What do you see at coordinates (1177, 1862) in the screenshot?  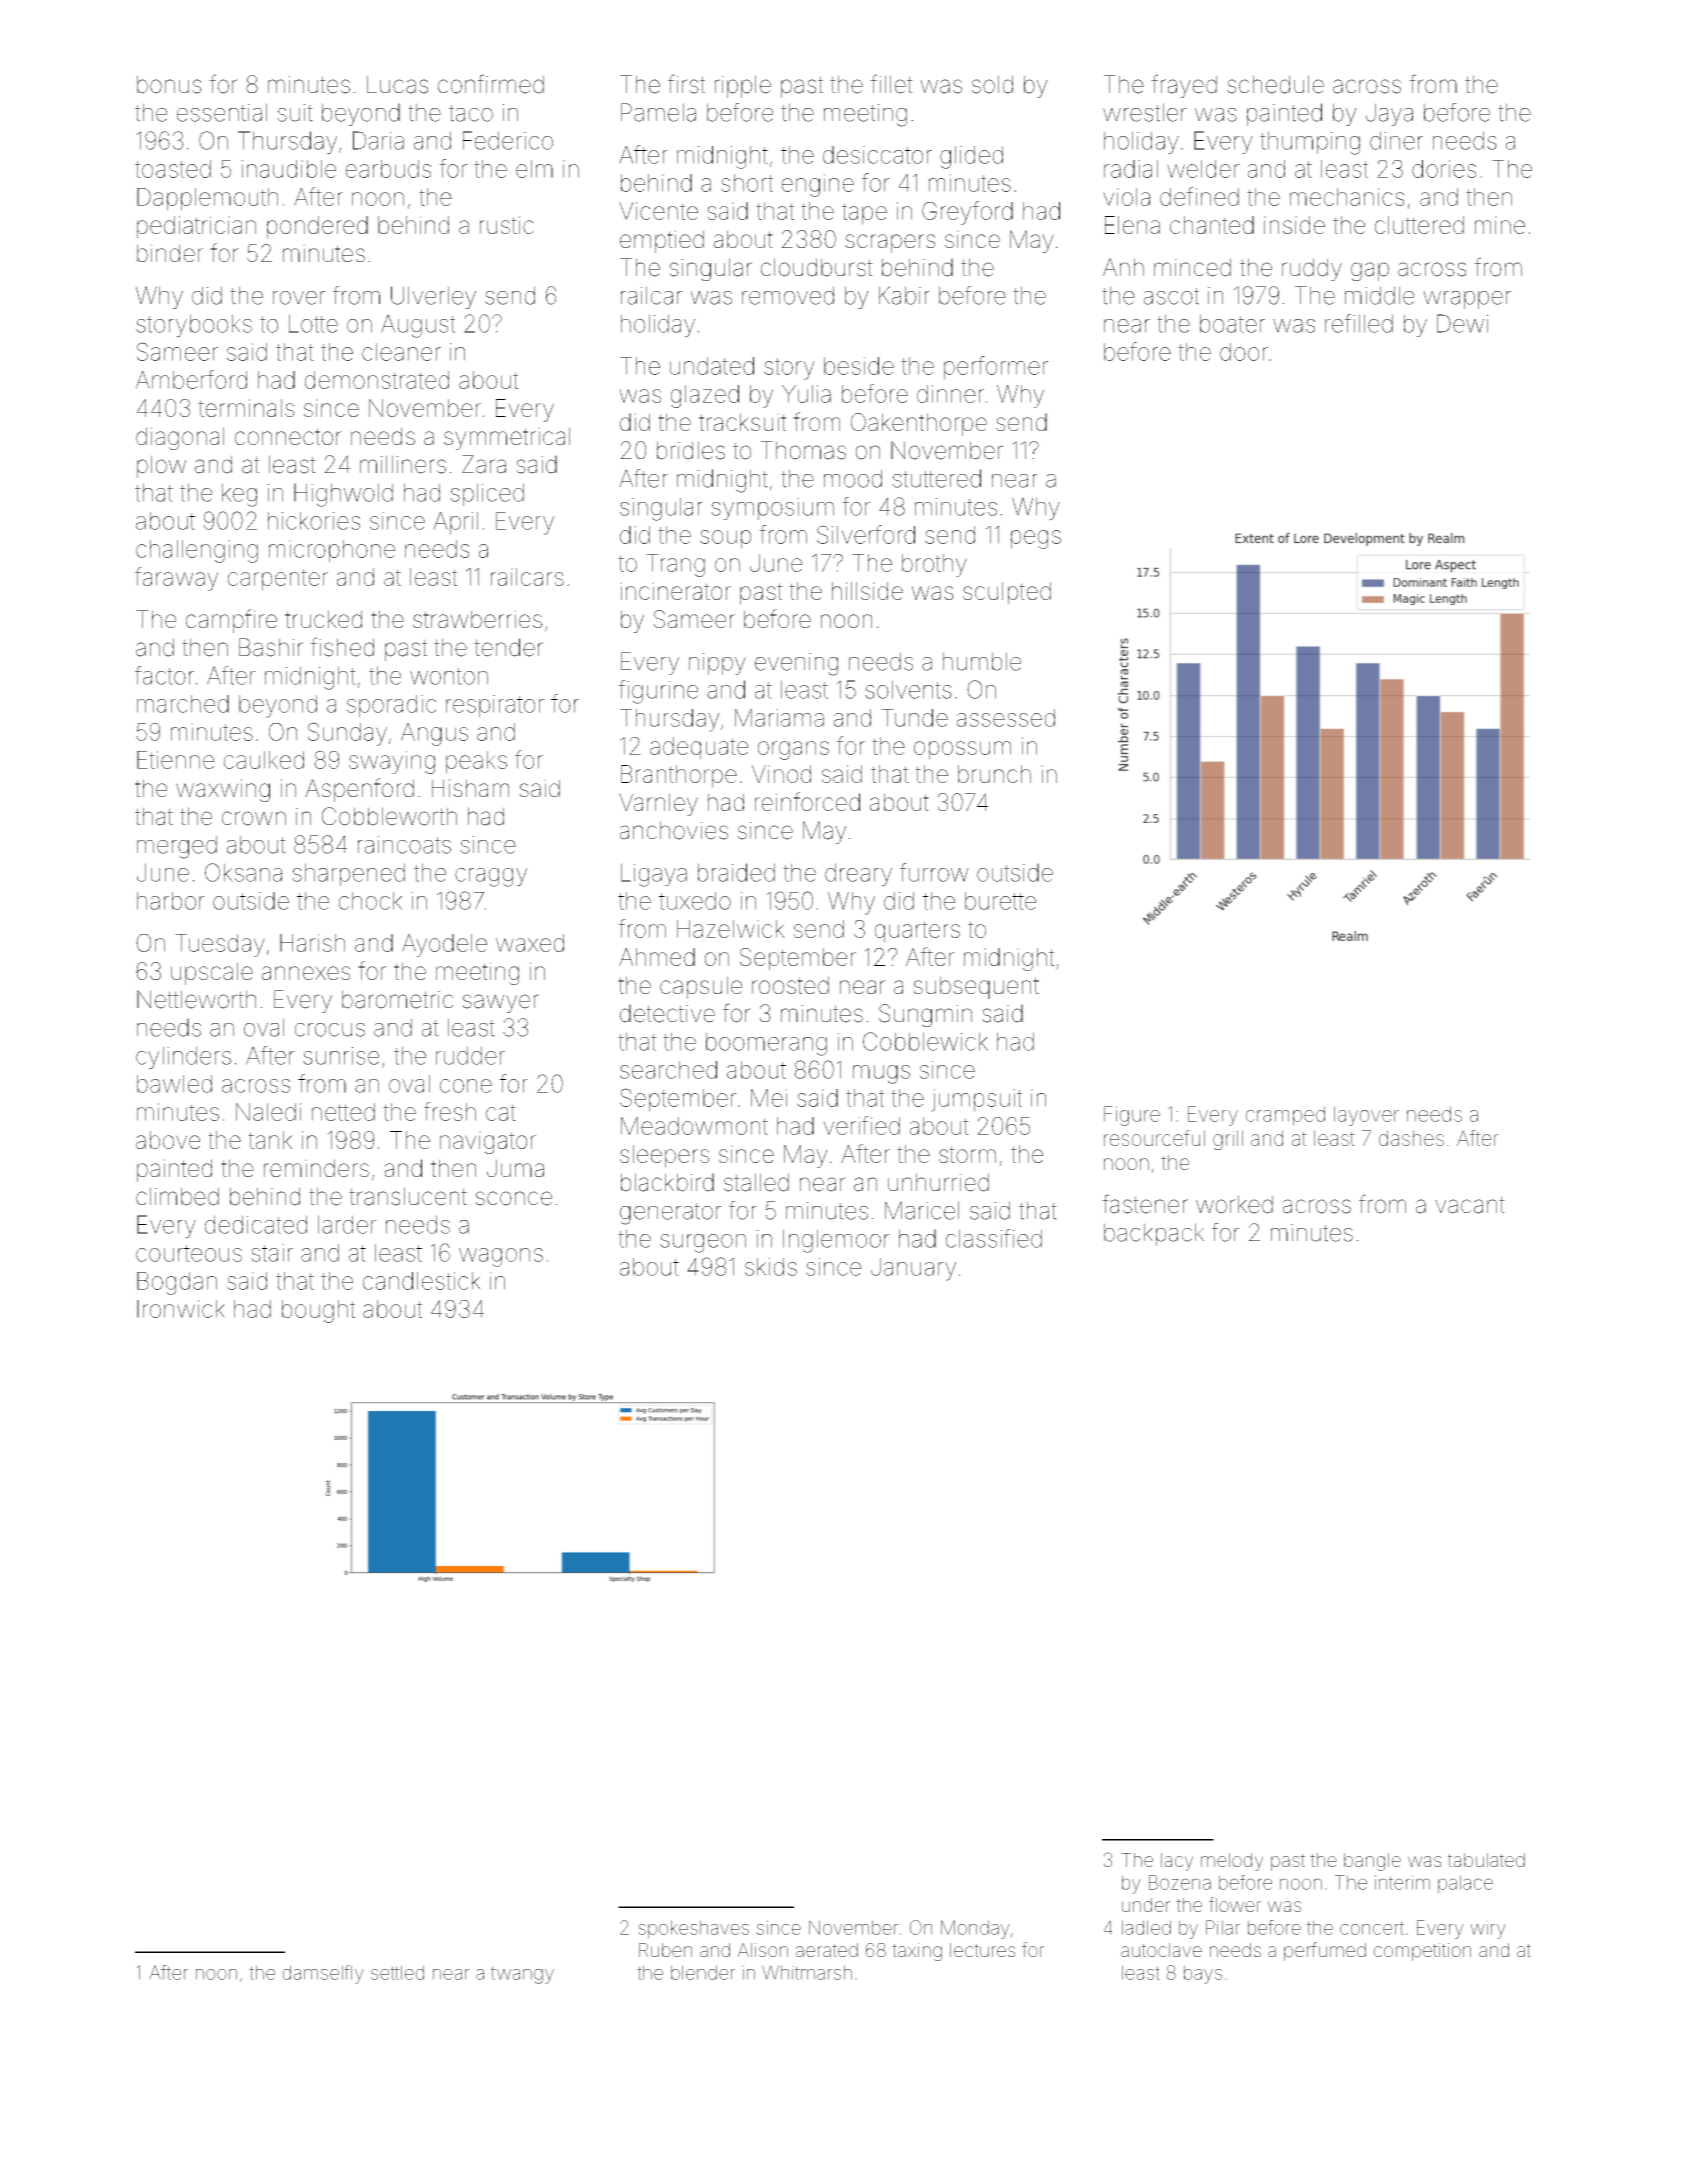 I see `lacy` at bounding box center [1177, 1862].
